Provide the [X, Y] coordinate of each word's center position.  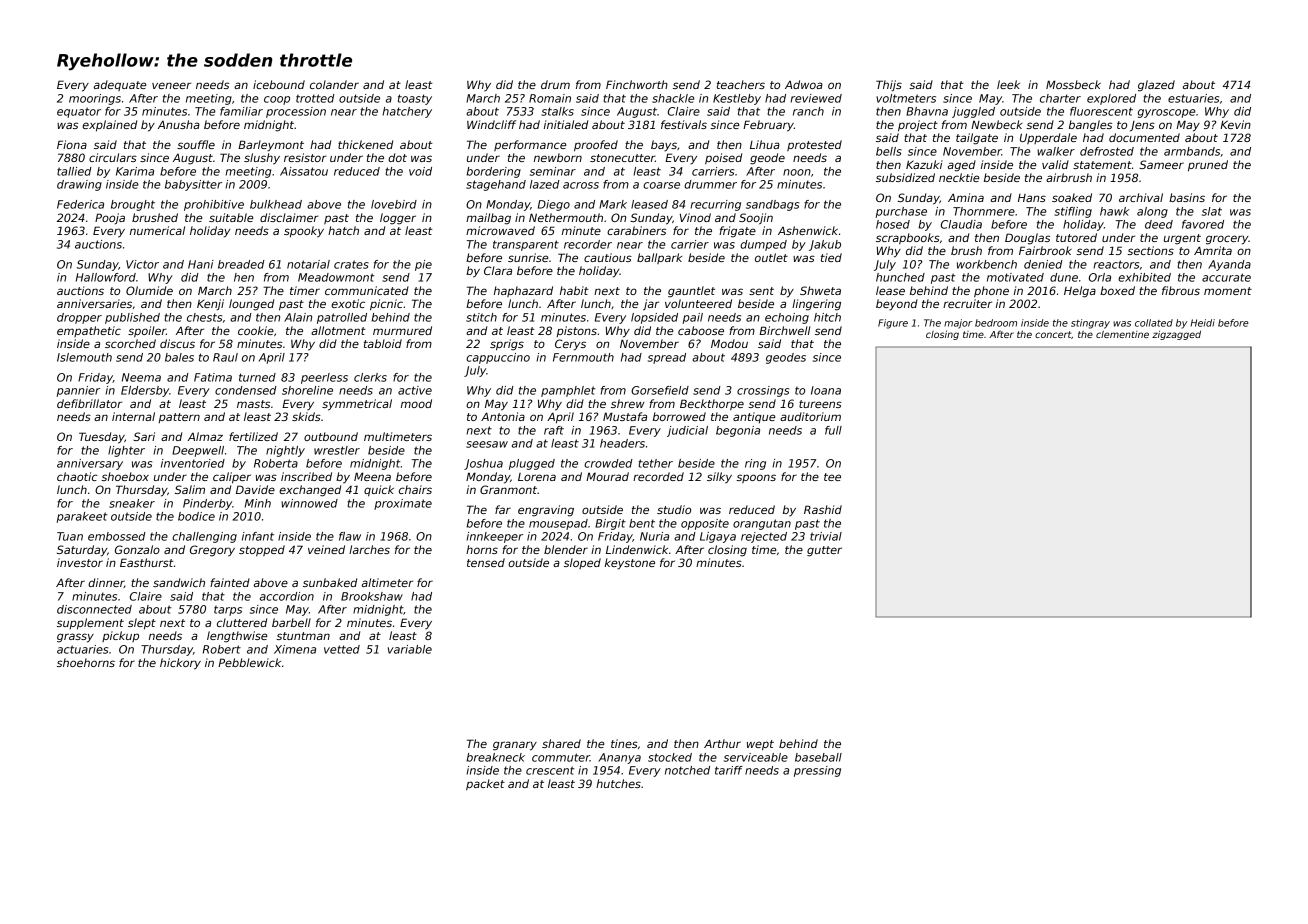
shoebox [125, 476]
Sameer [1161, 164]
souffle [196, 144]
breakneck [495, 757]
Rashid [823, 509]
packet [485, 785]
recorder [588, 244]
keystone [630, 564]
